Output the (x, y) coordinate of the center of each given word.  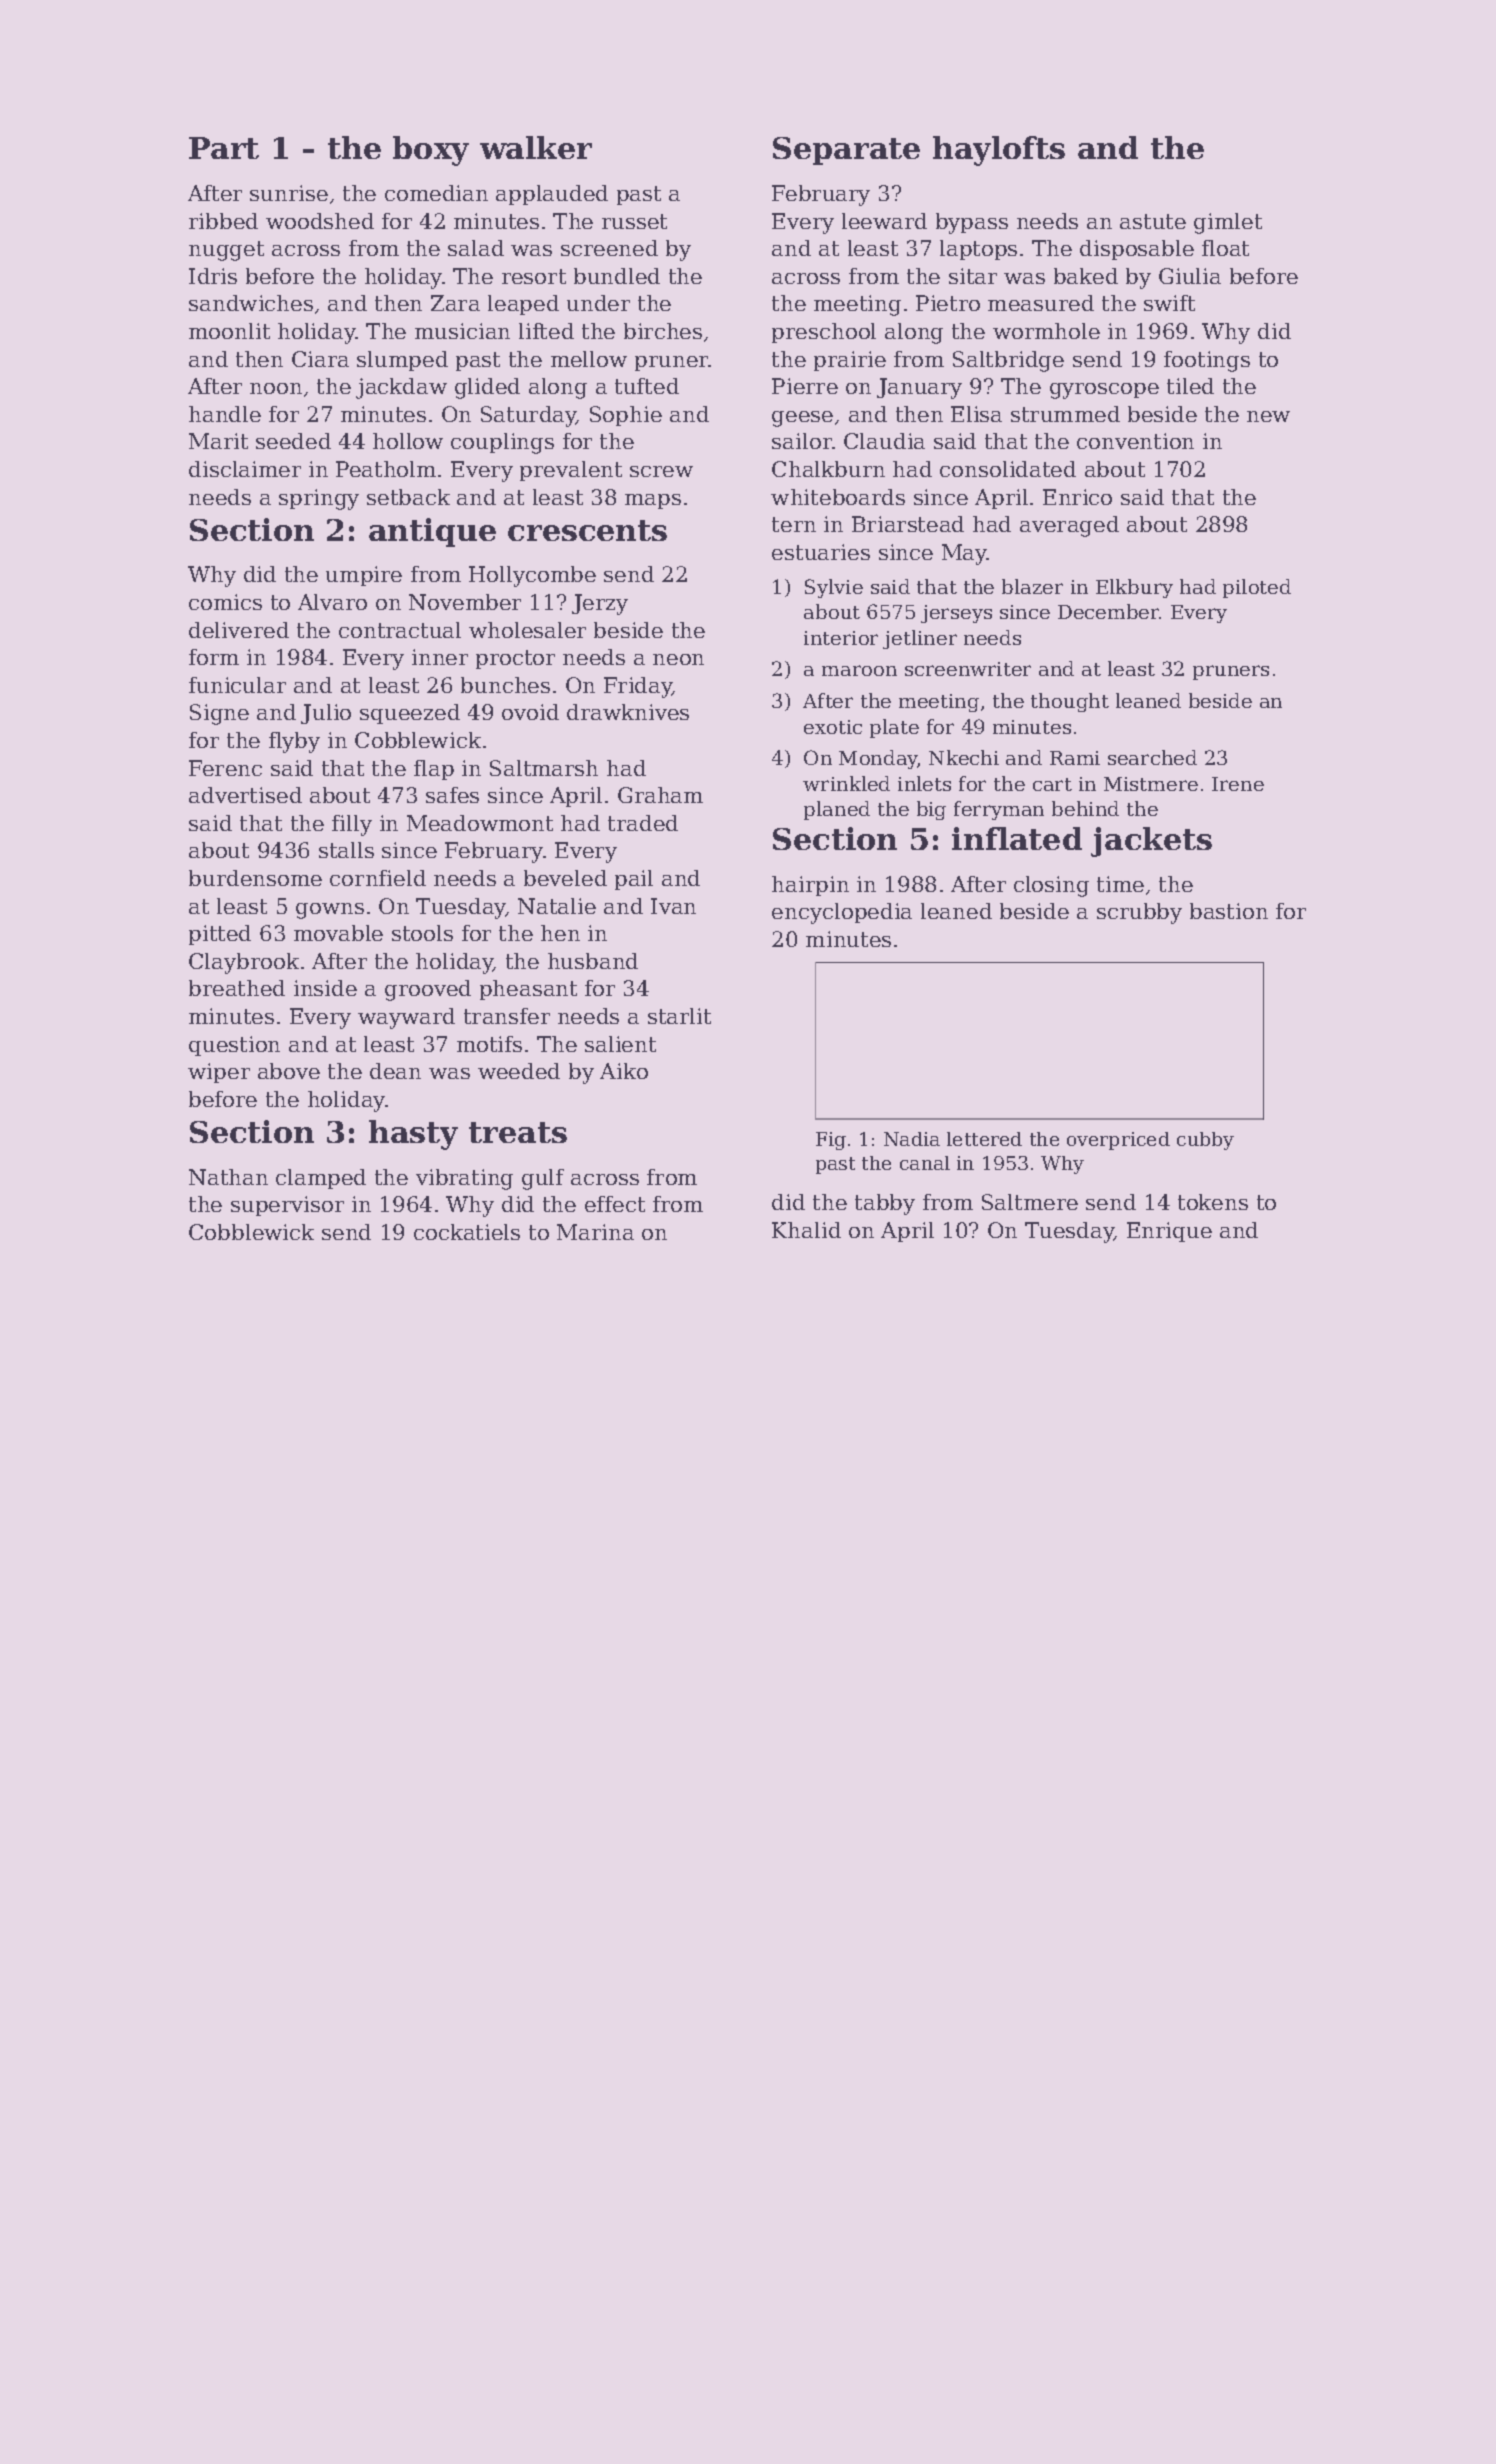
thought (1070, 702)
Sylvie (834, 588)
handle (225, 414)
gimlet (1228, 223)
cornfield (378, 878)
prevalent (571, 471)
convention (1135, 441)
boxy (431, 151)
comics (225, 602)
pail (634, 880)
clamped (321, 1179)
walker (536, 147)
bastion (1229, 911)
